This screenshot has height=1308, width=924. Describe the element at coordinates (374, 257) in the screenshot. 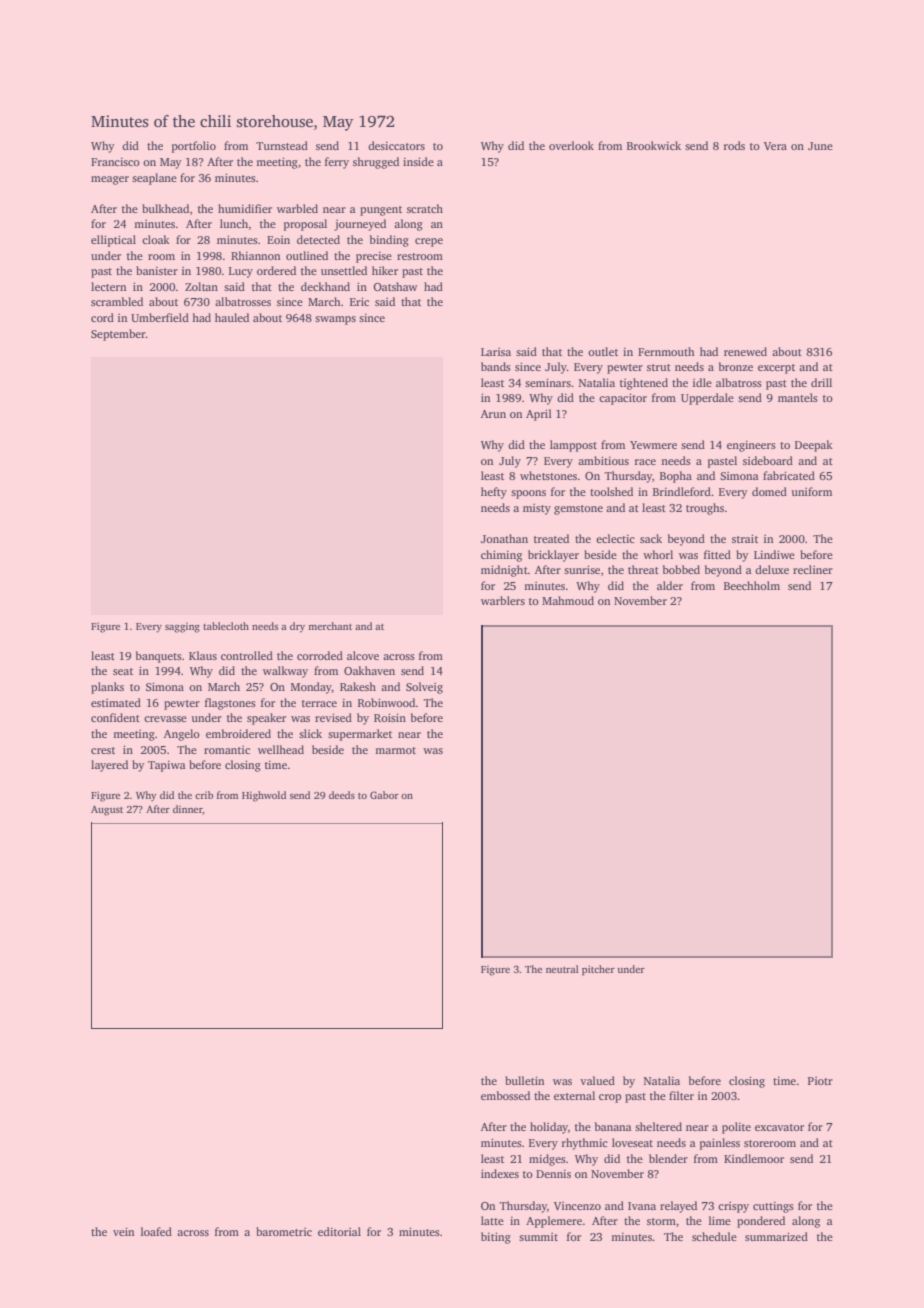

I see `precise` at that location.
